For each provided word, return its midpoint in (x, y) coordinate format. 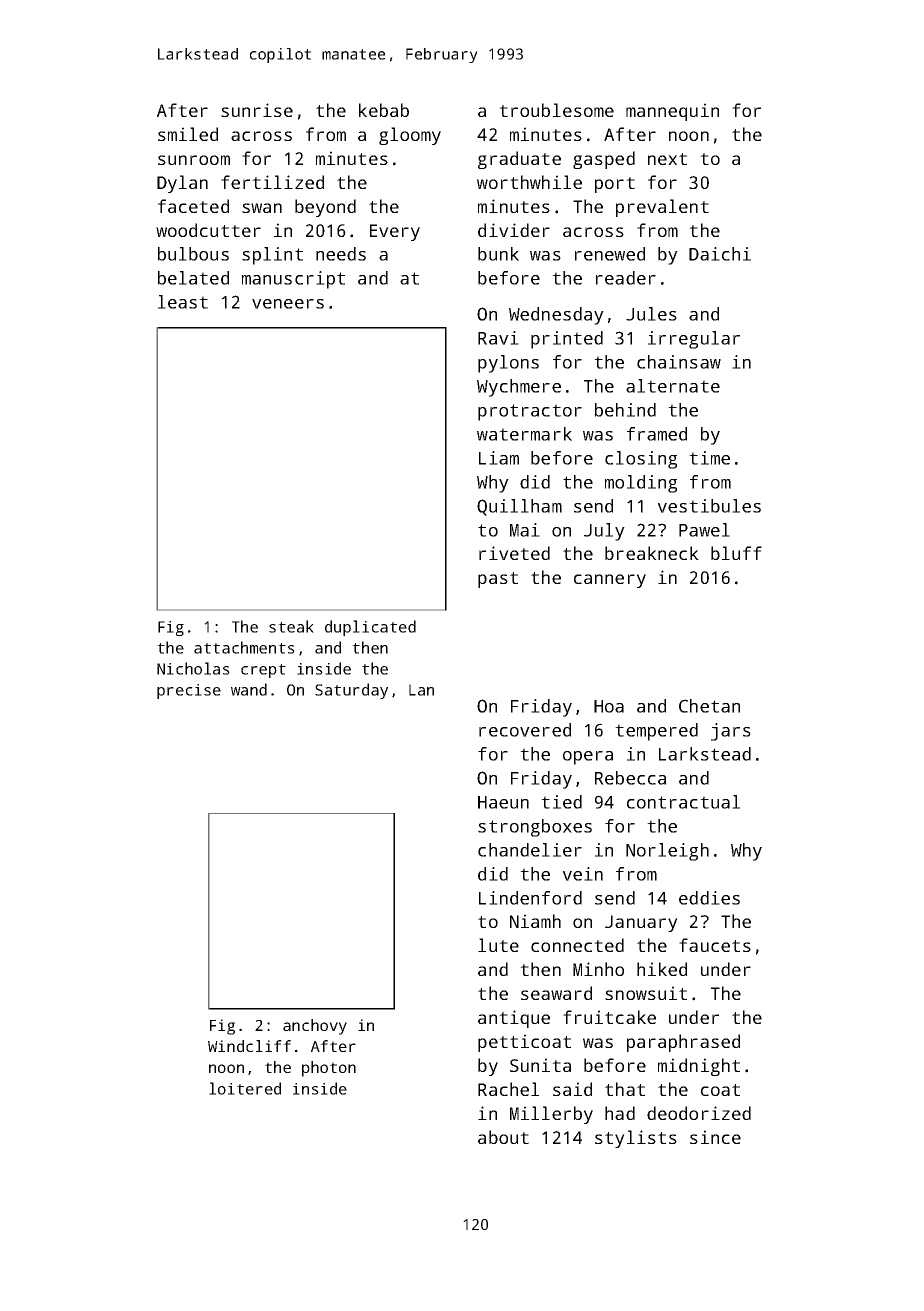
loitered (245, 1088)
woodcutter (208, 230)
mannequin (672, 112)
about (503, 1137)
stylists (636, 1139)
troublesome (556, 110)
